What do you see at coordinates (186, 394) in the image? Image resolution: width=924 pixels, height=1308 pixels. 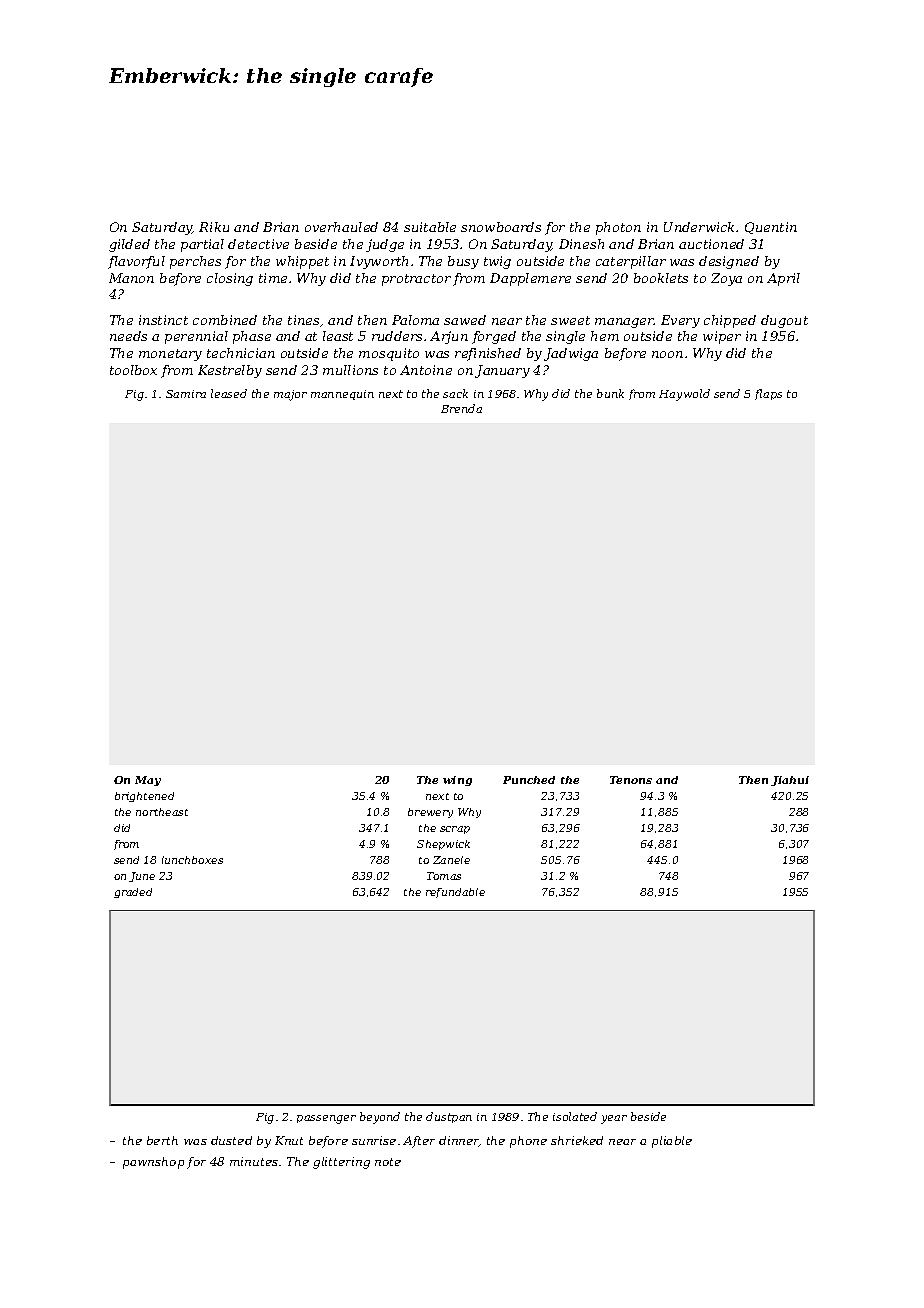 I see `Samira` at bounding box center [186, 394].
